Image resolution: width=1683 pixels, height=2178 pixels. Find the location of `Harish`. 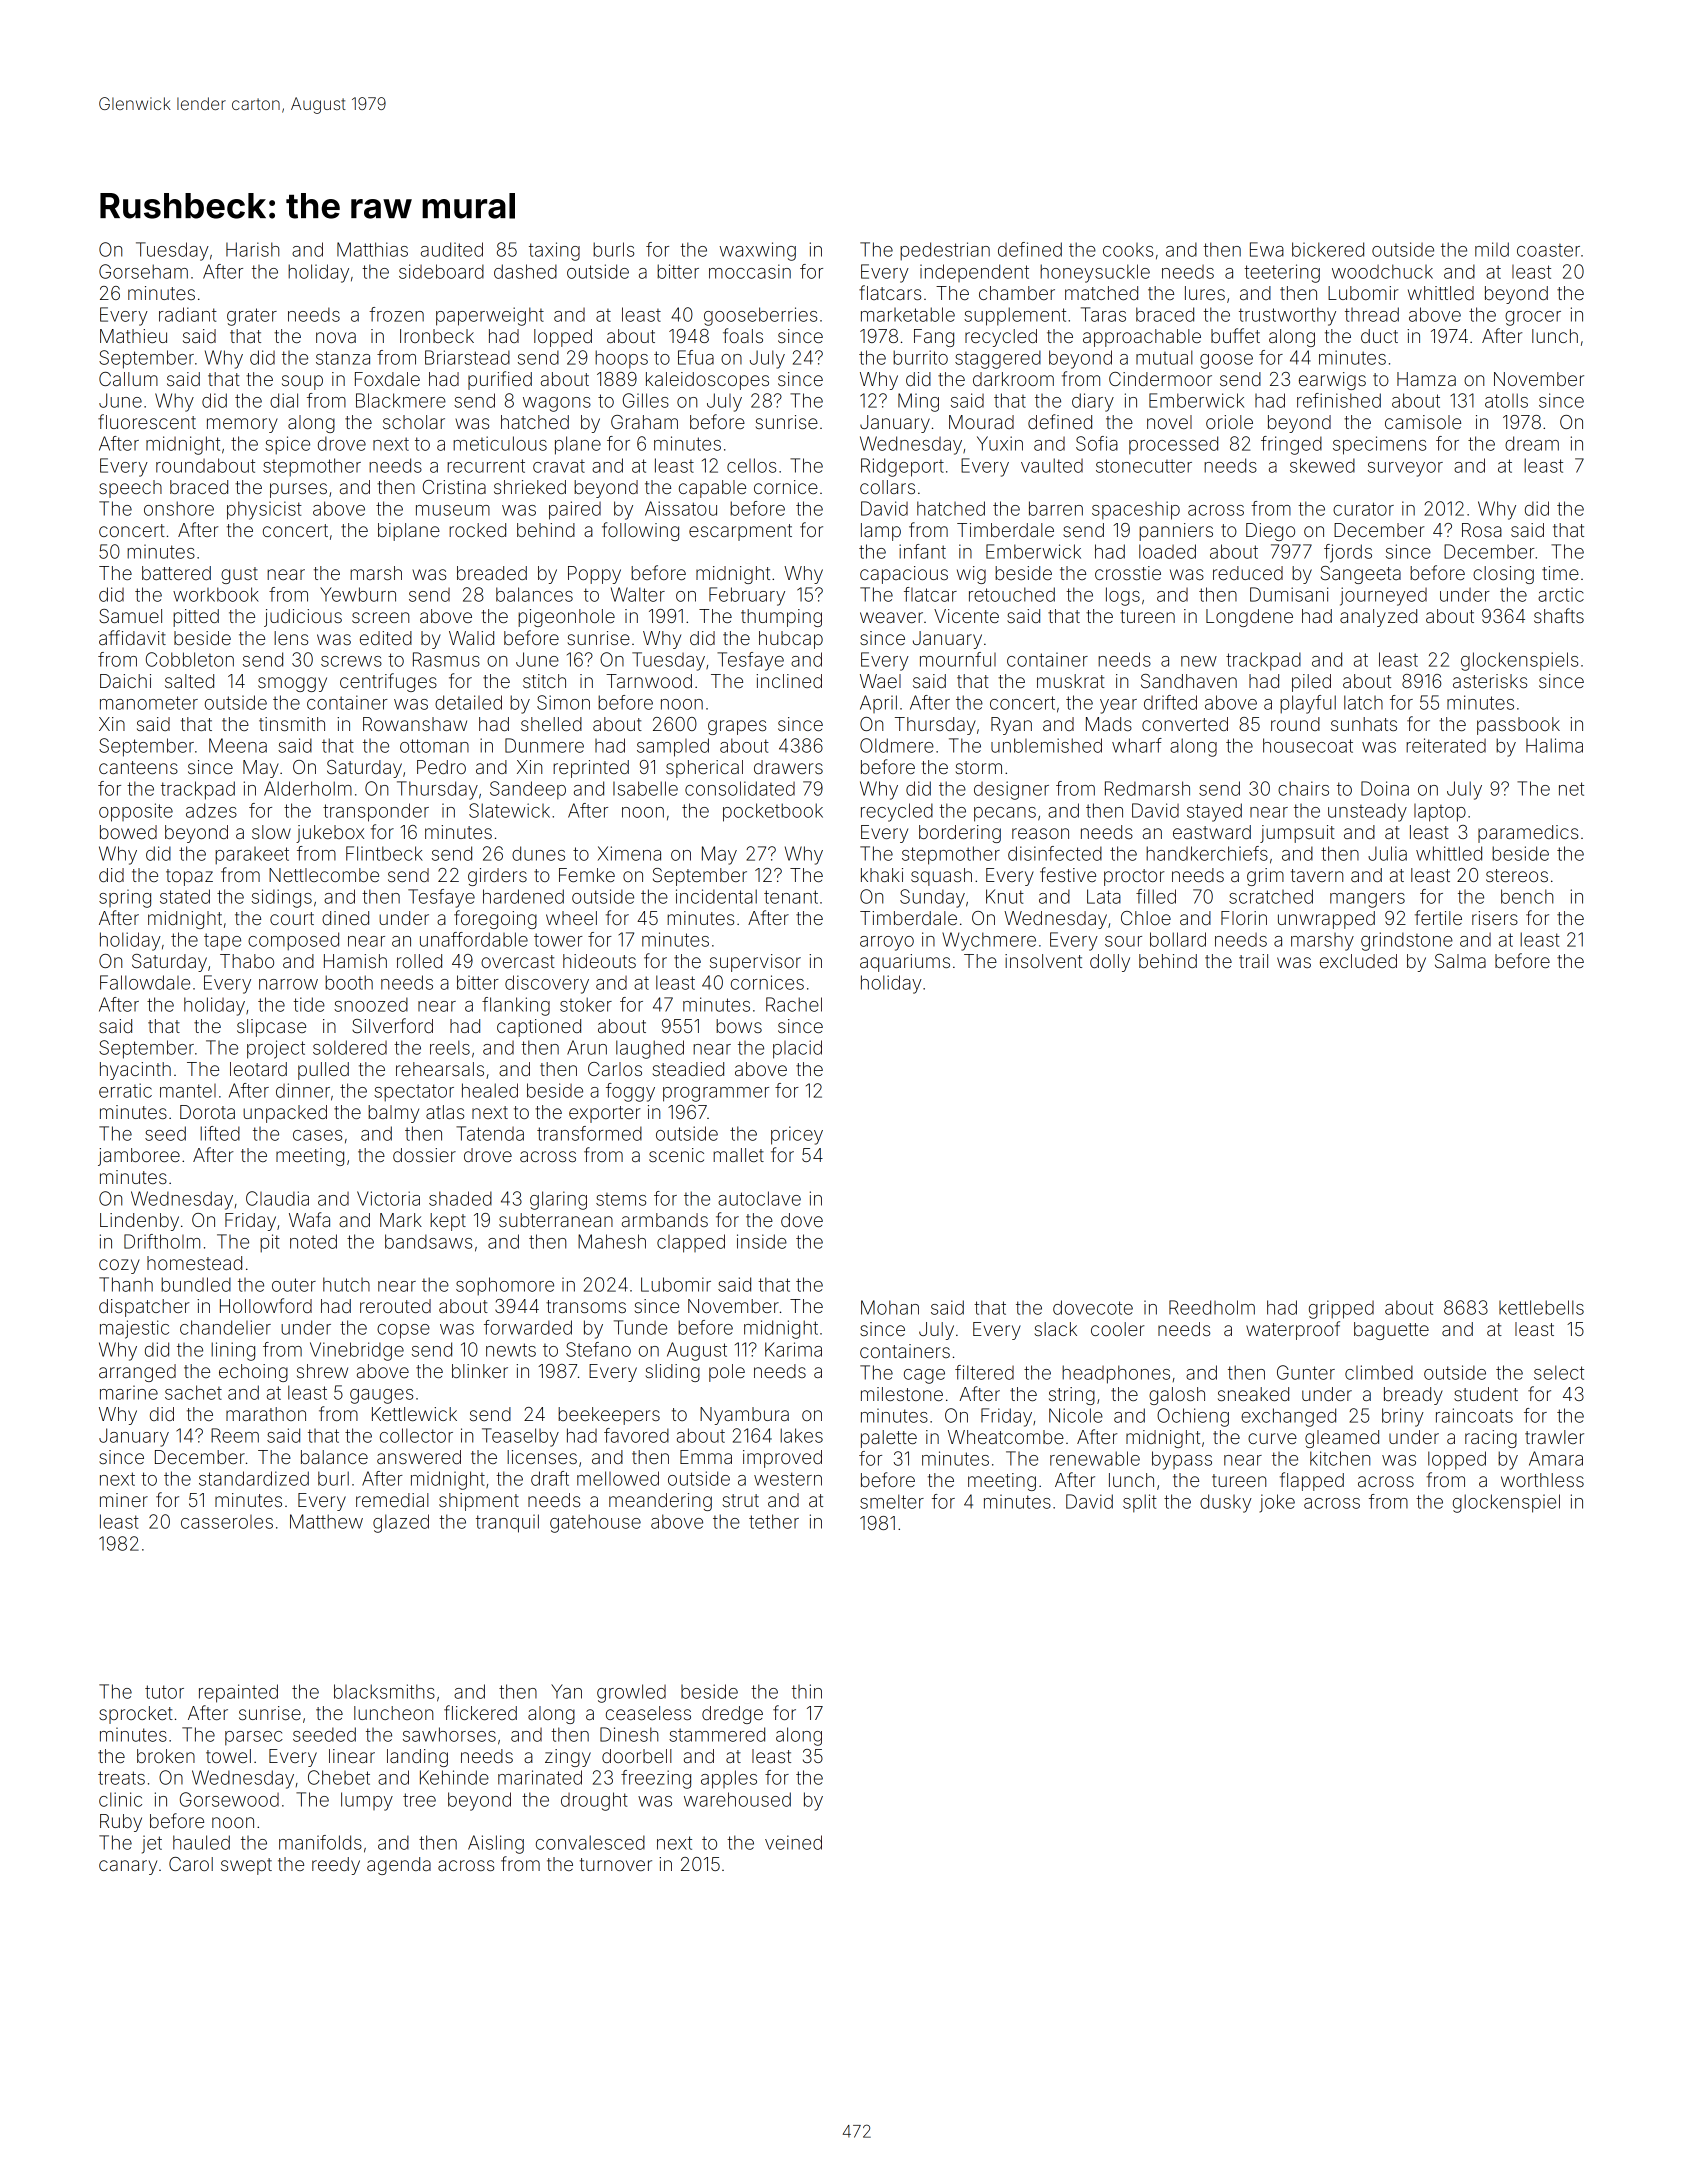

Harish is located at coordinates (252, 249).
